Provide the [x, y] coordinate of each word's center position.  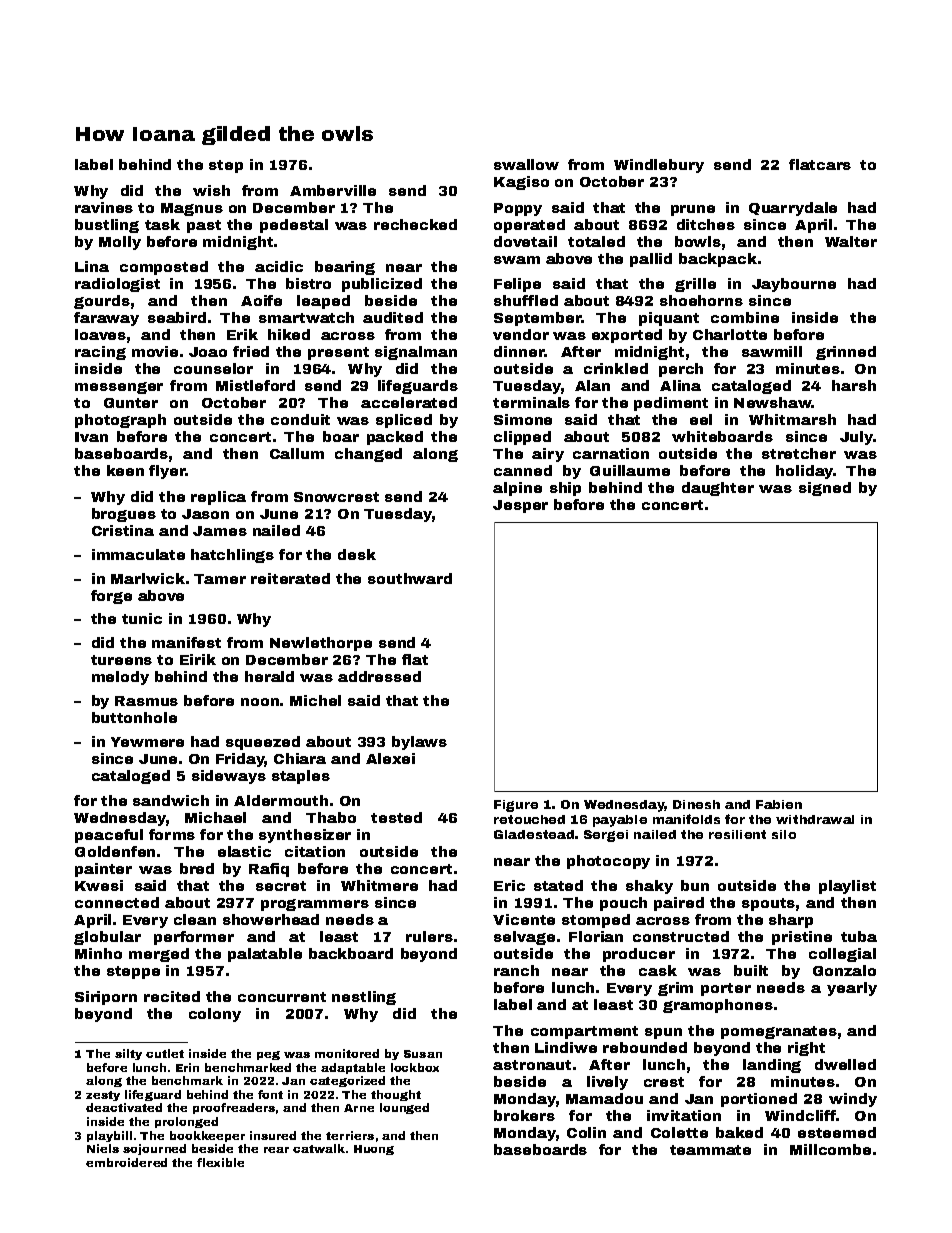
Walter [851, 241]
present [338, 353]
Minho [98, 953]
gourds [102, 302]
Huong [374, 1150]
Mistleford [255, 385]
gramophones [718, 1006]
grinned [846, 353]
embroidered [126, 1162]
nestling [364, 998]
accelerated [409, 402]
